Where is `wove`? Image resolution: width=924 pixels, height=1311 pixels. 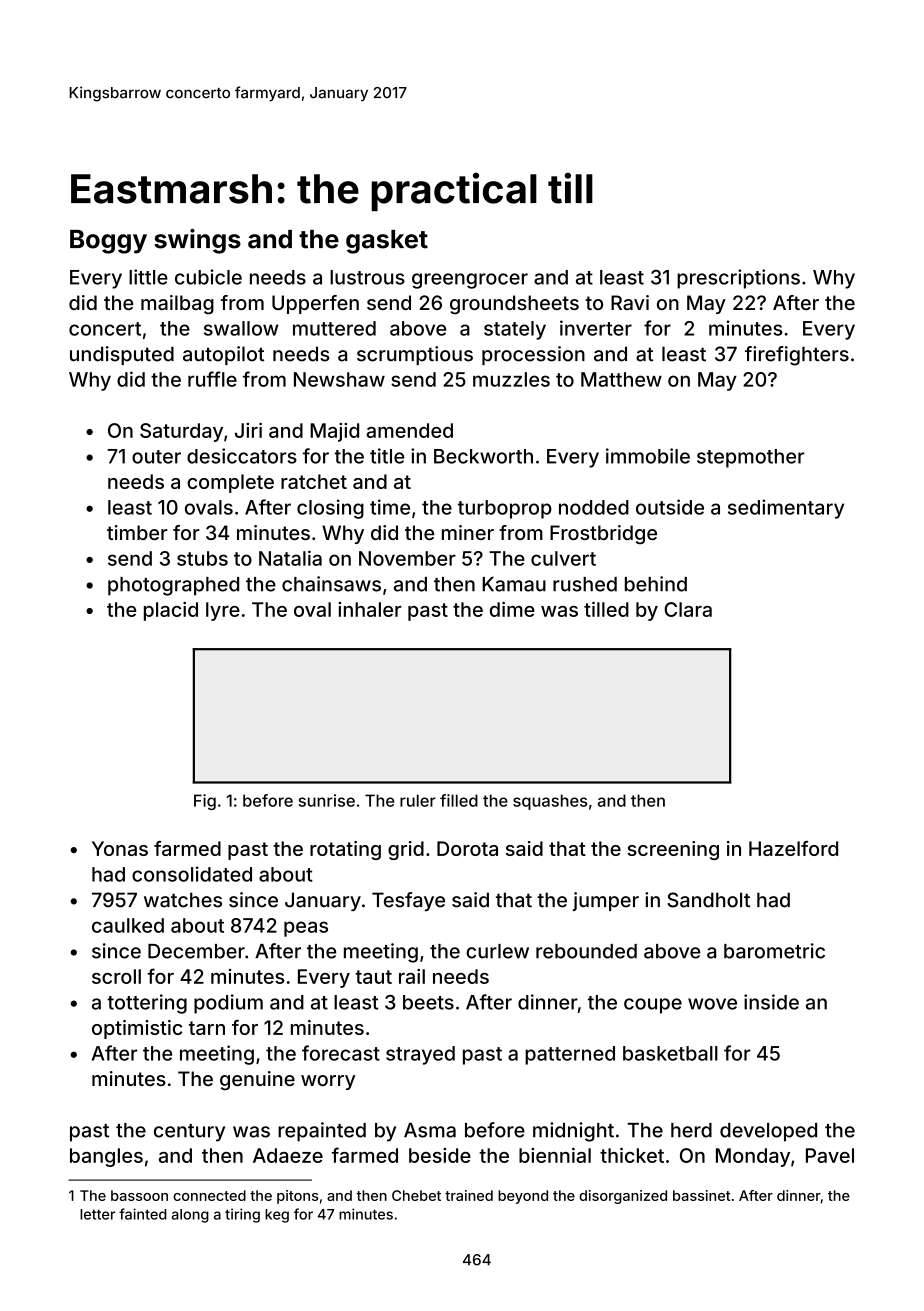
wove is located at coordinates (712, 1004).
